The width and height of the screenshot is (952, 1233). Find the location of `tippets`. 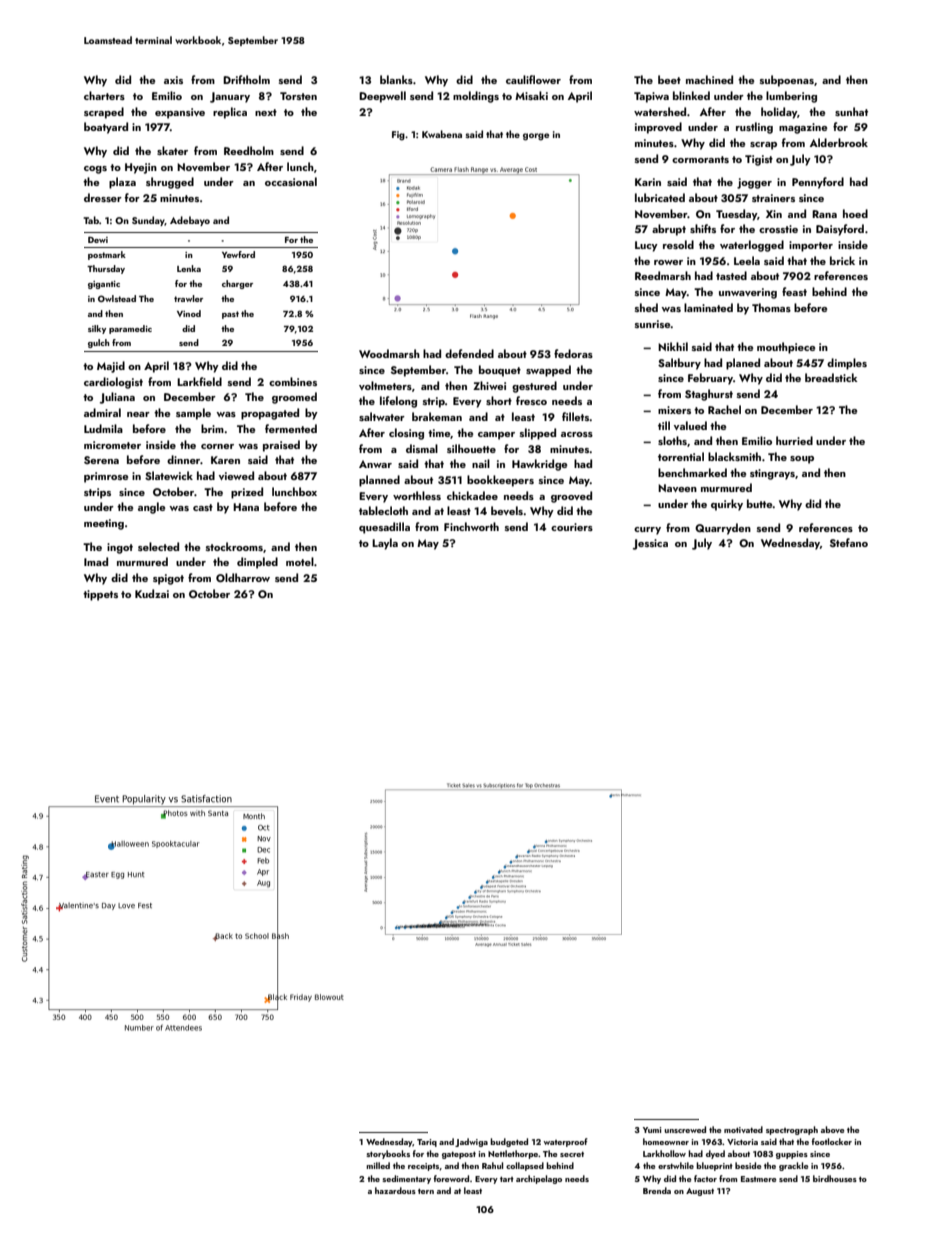

tippets is located at coordinates (100, 595).
